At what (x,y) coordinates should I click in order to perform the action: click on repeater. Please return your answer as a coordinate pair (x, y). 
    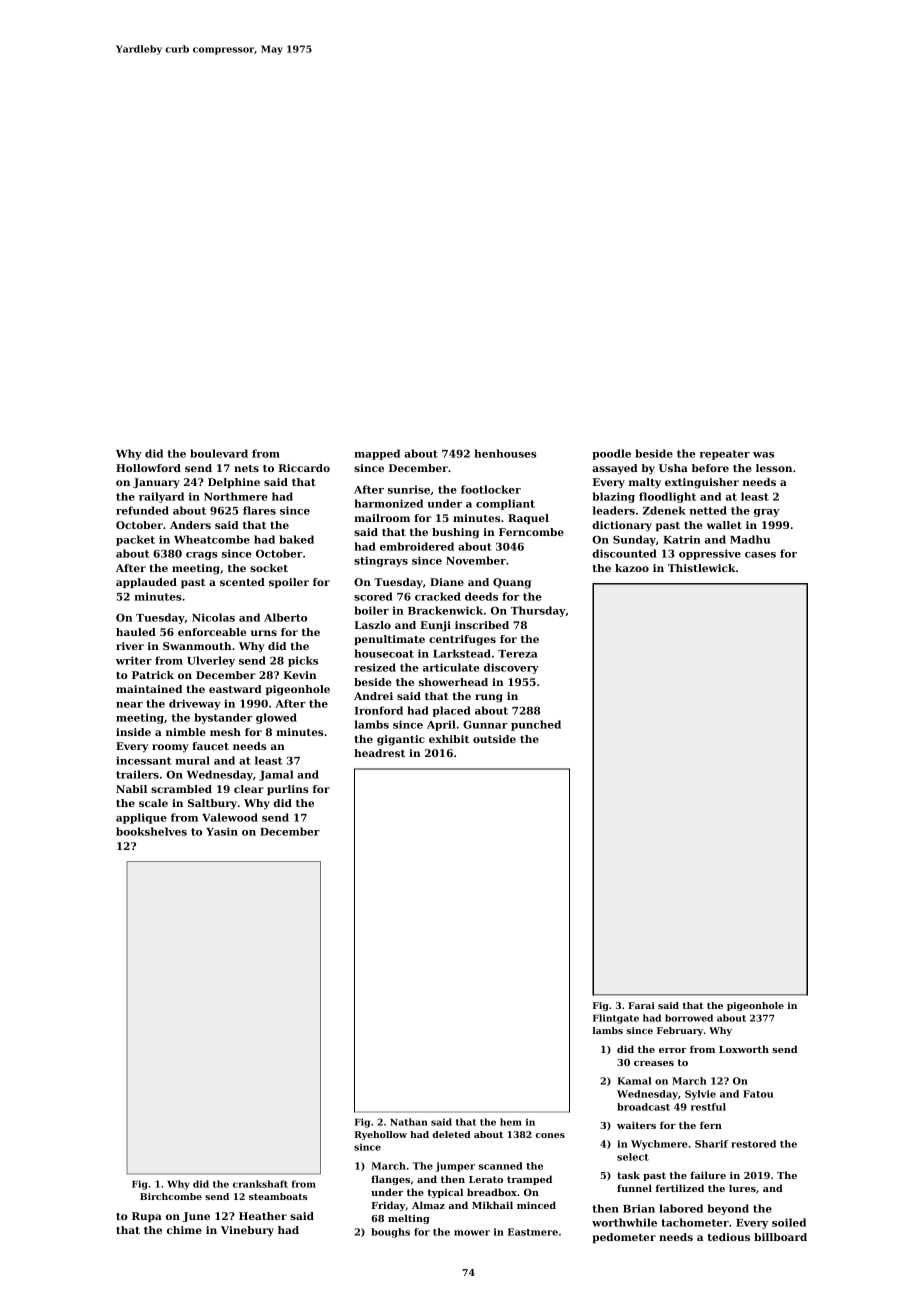
    Looking at the image, I should click on (725, 455).
